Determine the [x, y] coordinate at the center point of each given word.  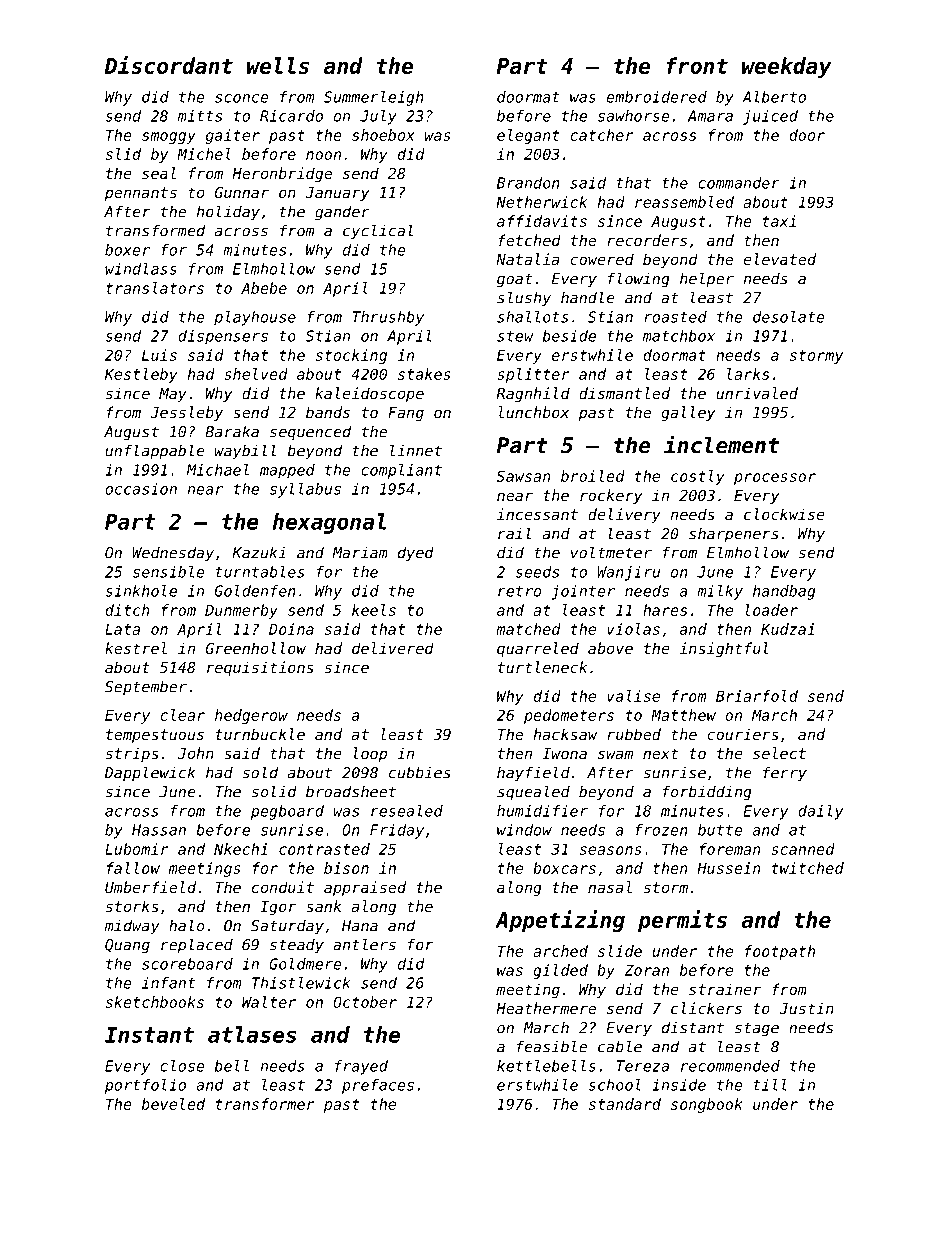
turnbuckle [260, 734]
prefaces [378, 1086]
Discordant [169, 65]
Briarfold [757, 696]
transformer [265, 1104]
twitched [808, 868]
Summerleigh [374, 98]
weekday [787, 67]
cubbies [420, 772]
